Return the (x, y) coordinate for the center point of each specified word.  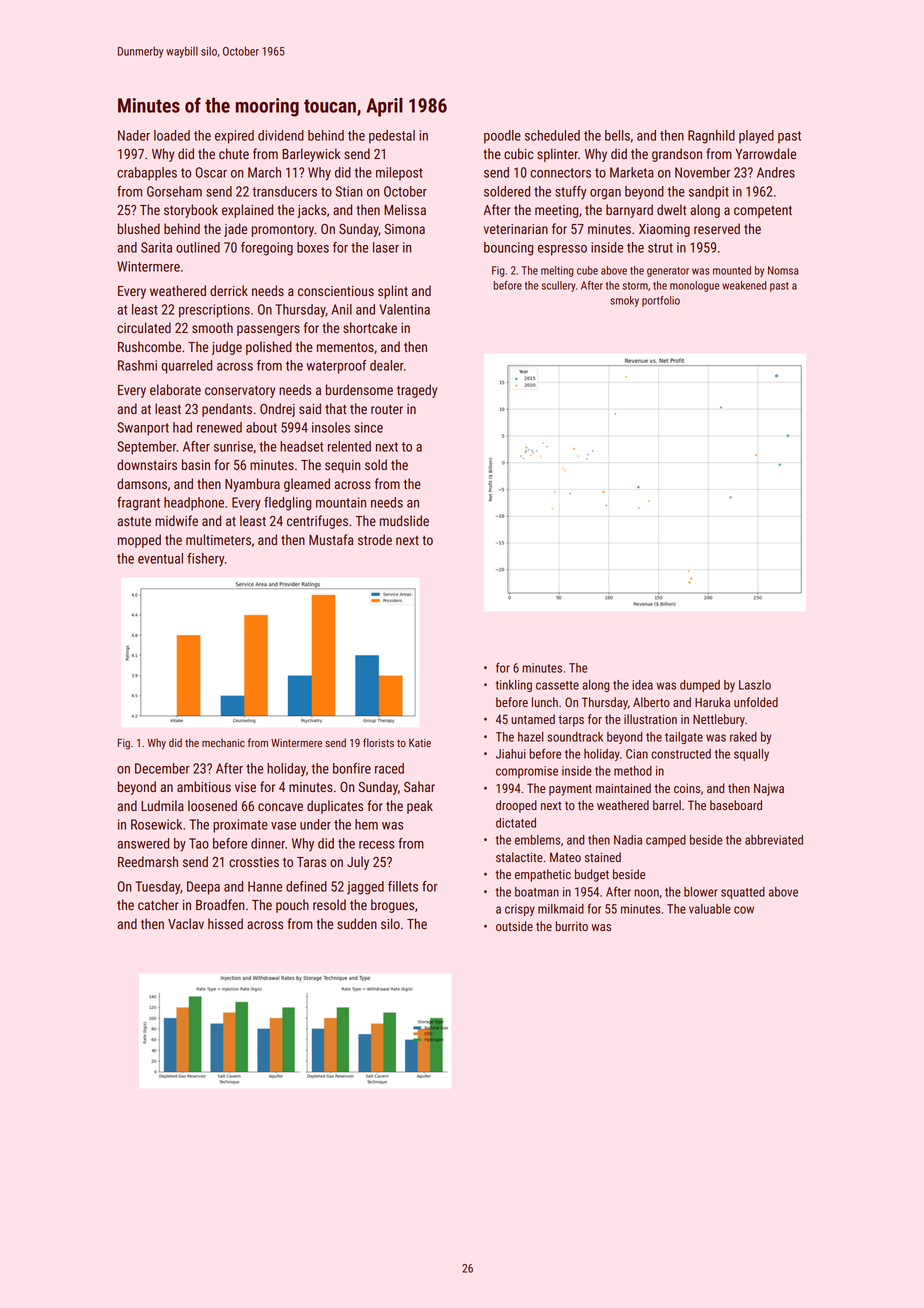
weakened (744, 285)
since (368, 427)
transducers (284, 191)
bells (617, 135)
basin (196, 464)
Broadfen (220, 904)
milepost (399, 174)
